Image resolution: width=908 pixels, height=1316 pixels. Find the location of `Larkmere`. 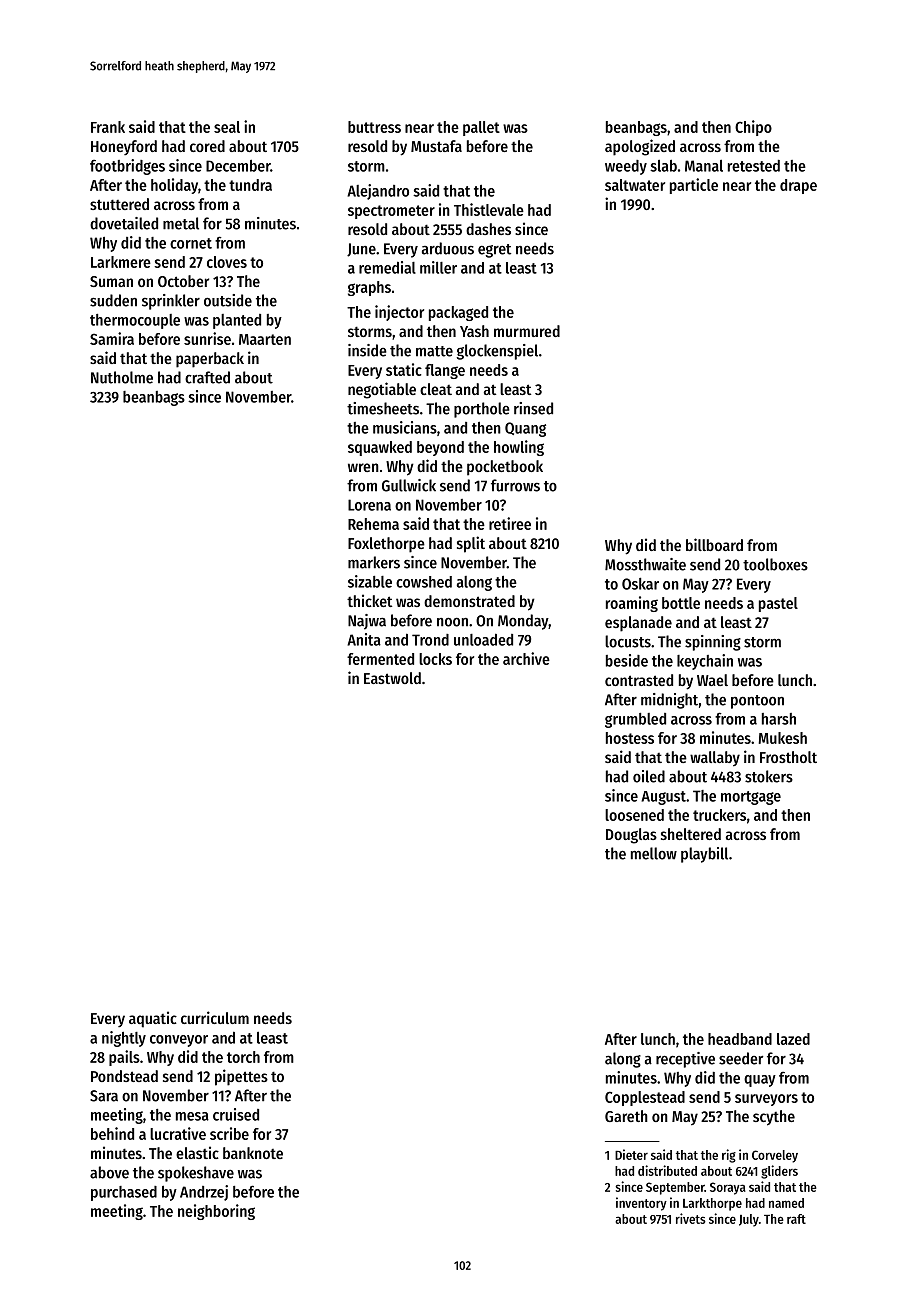

Larkmere is located at coordinates (121, 262).
